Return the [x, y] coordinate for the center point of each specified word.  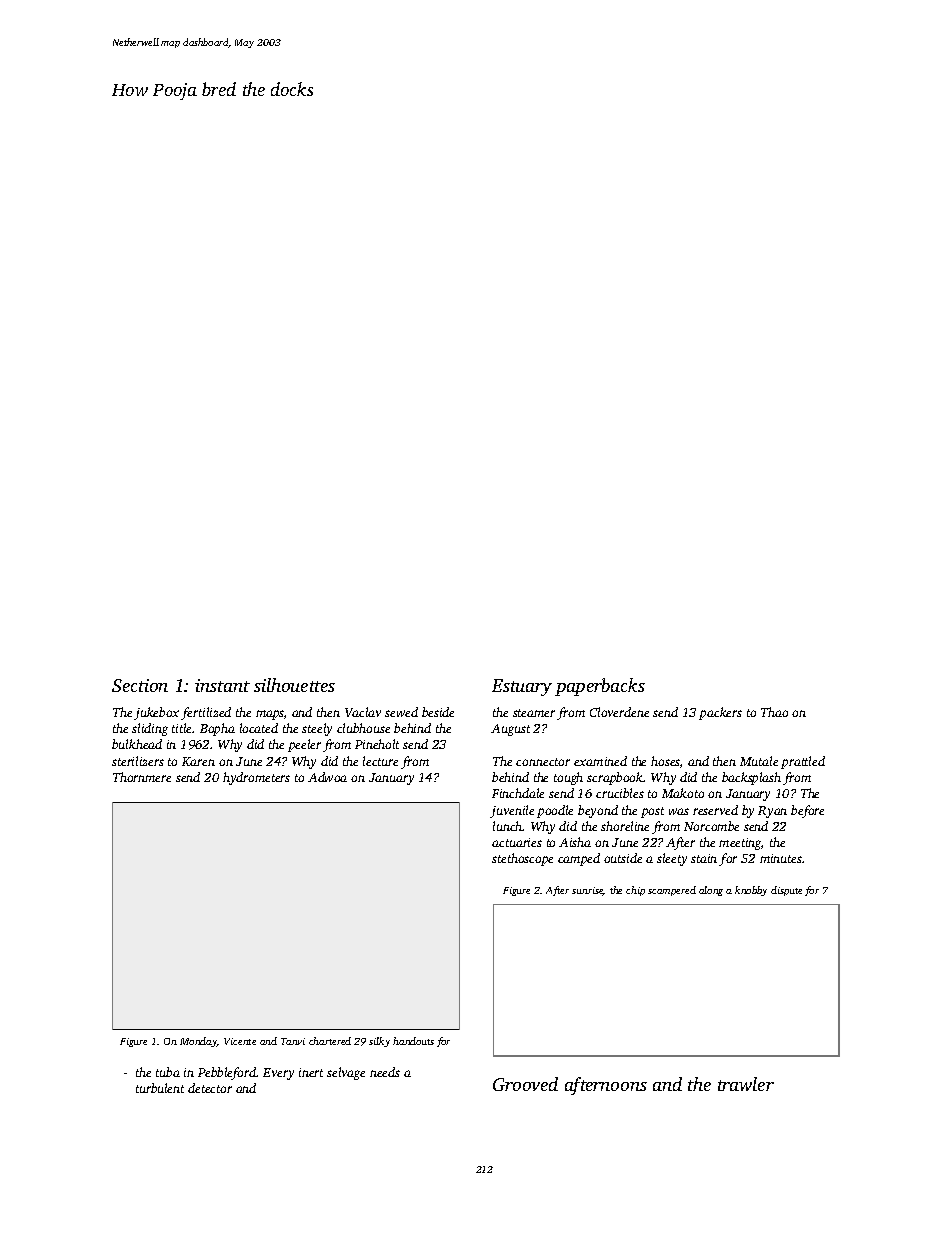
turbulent [160, 1088]
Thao [774, 712]
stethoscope [522, 859]
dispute [786, 891]
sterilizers [138, 761]
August [510, 730]
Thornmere [142, 777]
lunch [508, 826]
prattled [803, 762]
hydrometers [256, 778]
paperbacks [600, 687]
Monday [199, 1042]
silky [379, 1042]
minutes [781, 858]
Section [140, 685]
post [652, 812]
